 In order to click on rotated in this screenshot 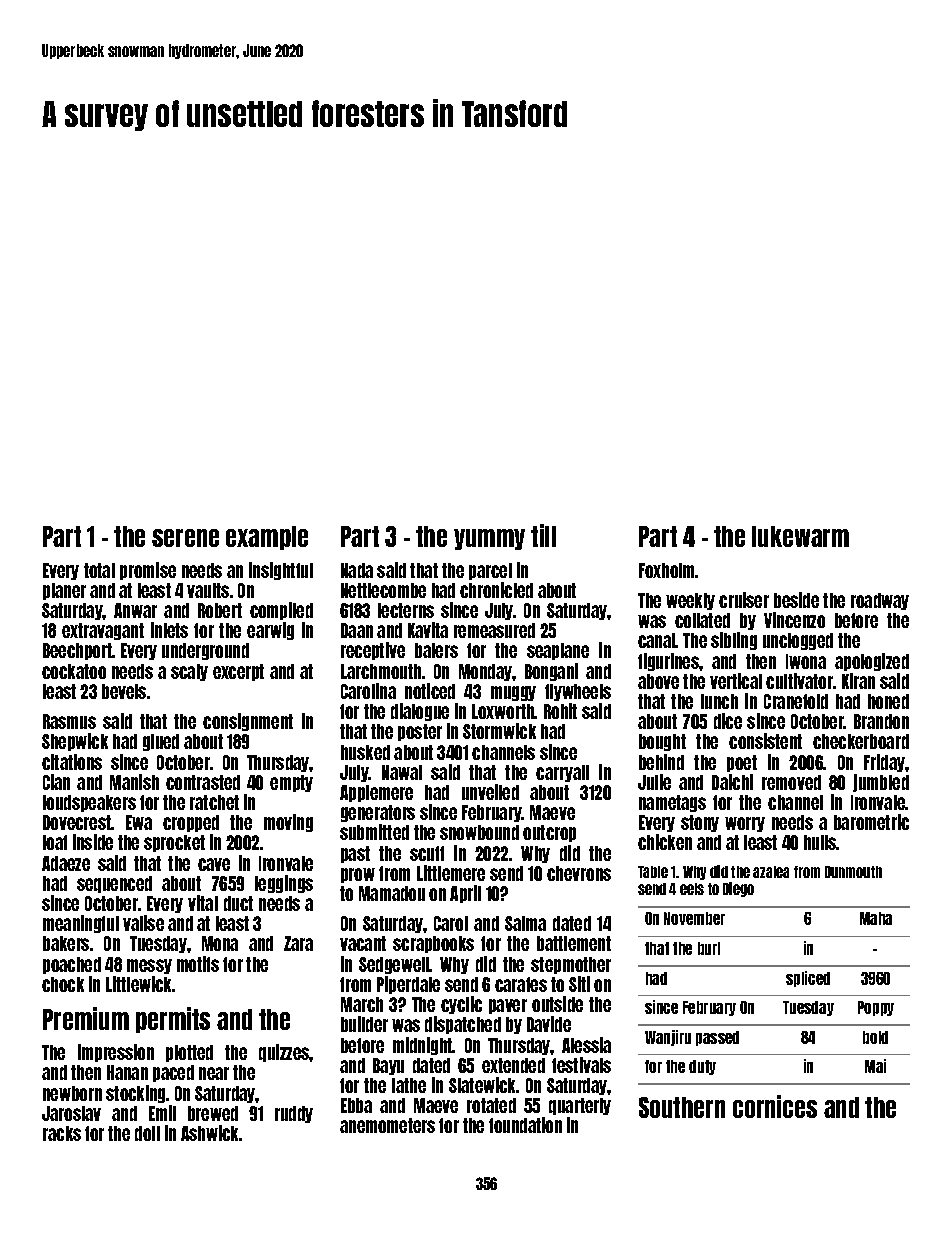, I will do `click(491, 1105)`.
